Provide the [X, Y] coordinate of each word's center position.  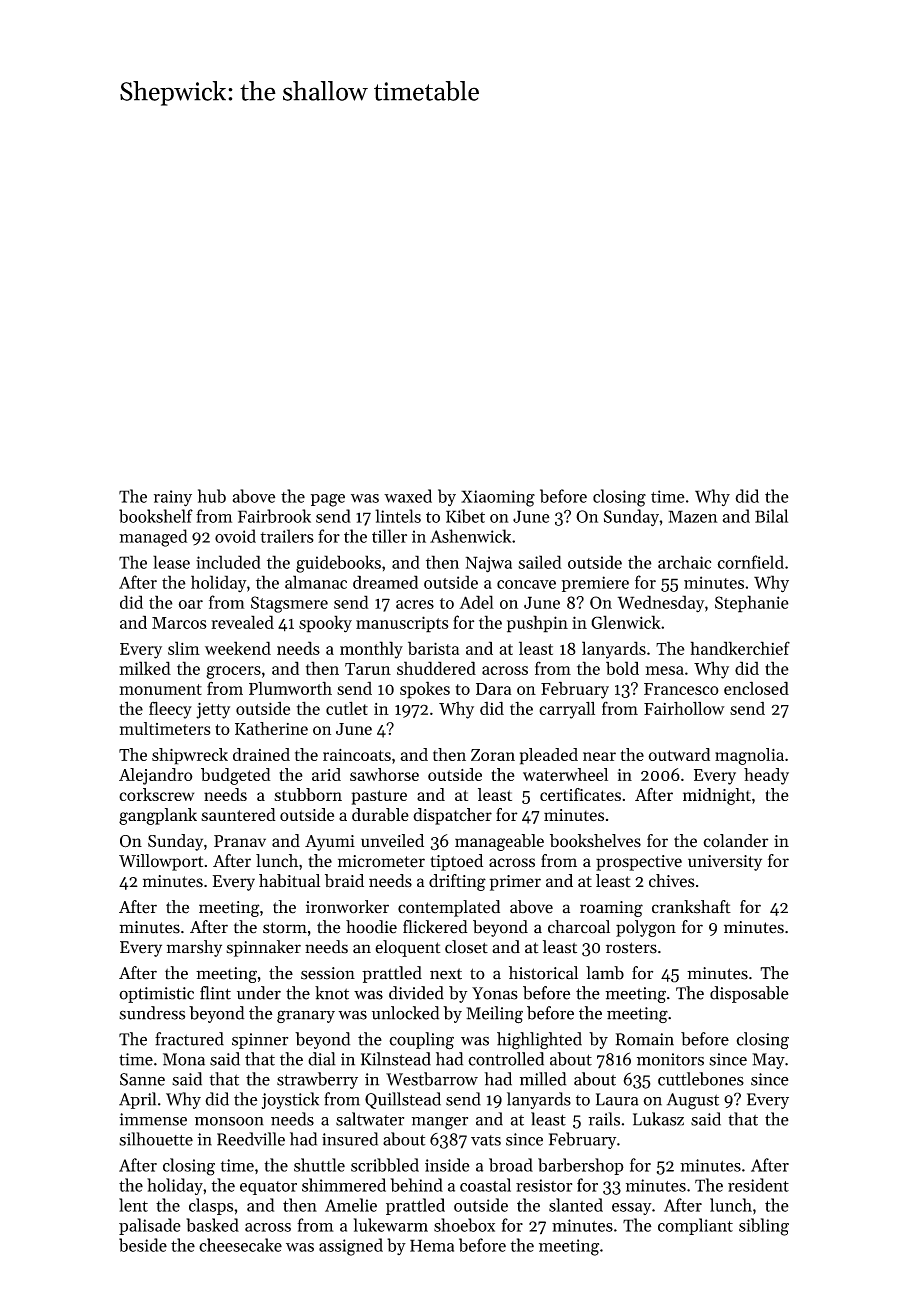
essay [632, 1209]
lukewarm [391, 1225]
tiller [389, 536]
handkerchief [740, 648]
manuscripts [402, 624]
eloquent [408, 948]
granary [306, 1016]
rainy [173, 498]
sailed [540, 562]
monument [160, 689]
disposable [749, 994]
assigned [351, 1247]
